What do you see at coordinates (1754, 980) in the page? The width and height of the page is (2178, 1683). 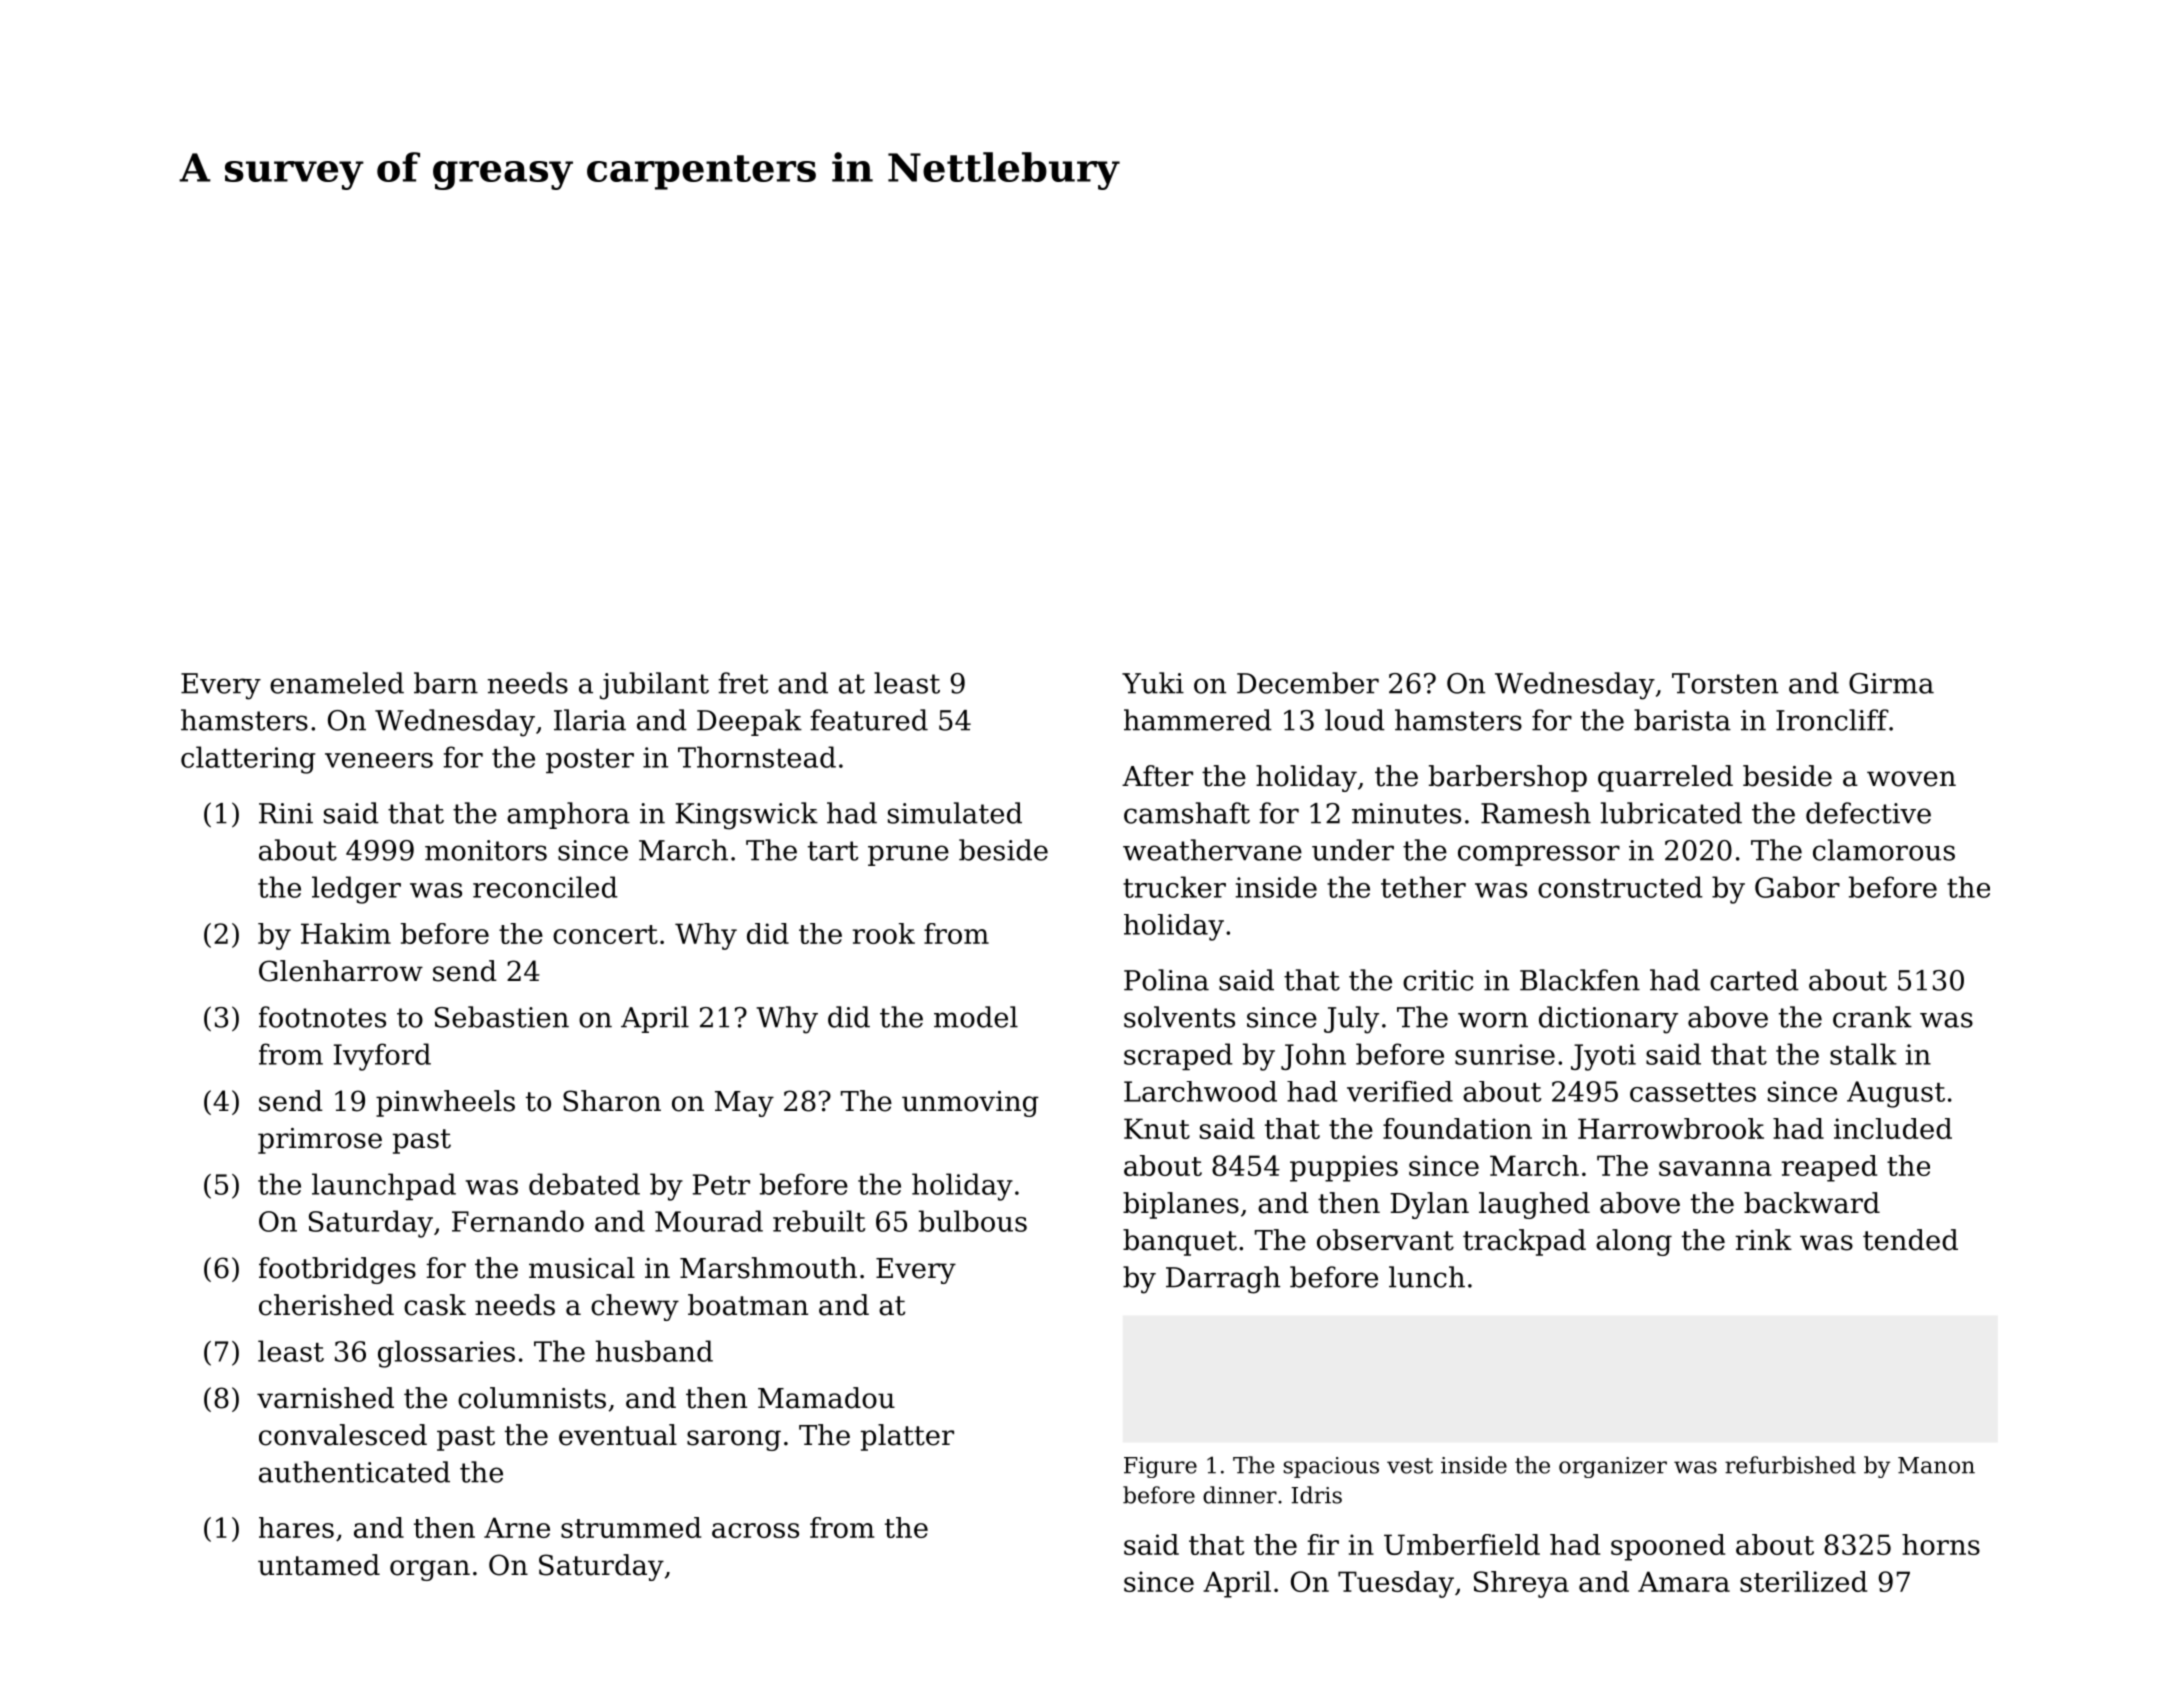 I see `carted` at bounding box center [1754, 980].
